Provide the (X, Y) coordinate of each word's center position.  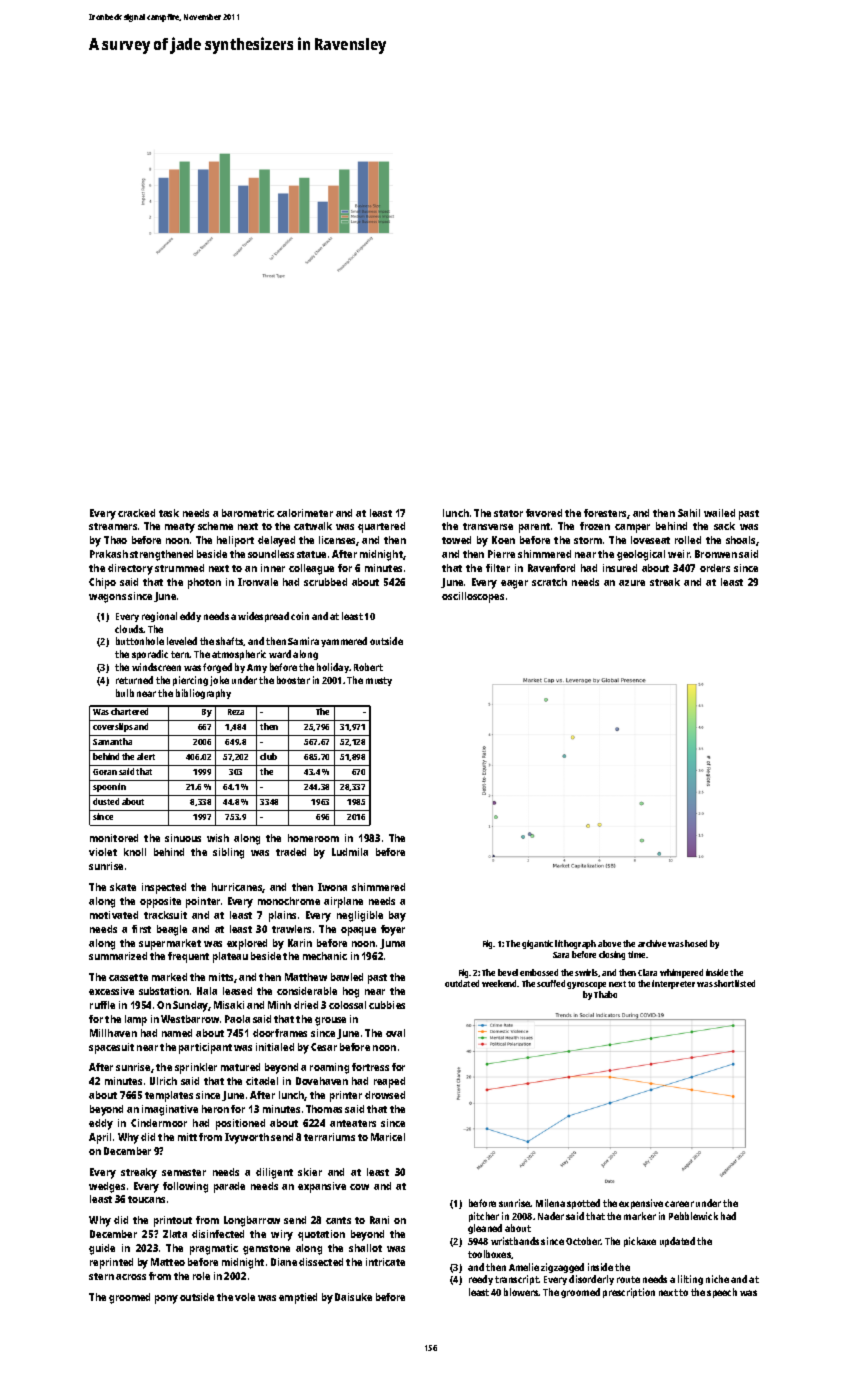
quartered (381, 527)
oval (395, 1033)
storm (588, 540)
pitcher (484, 1217)
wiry (282, 1235)
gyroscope (586, 985)
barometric (248, 513)
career (679, 1204)
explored (247, 944)
